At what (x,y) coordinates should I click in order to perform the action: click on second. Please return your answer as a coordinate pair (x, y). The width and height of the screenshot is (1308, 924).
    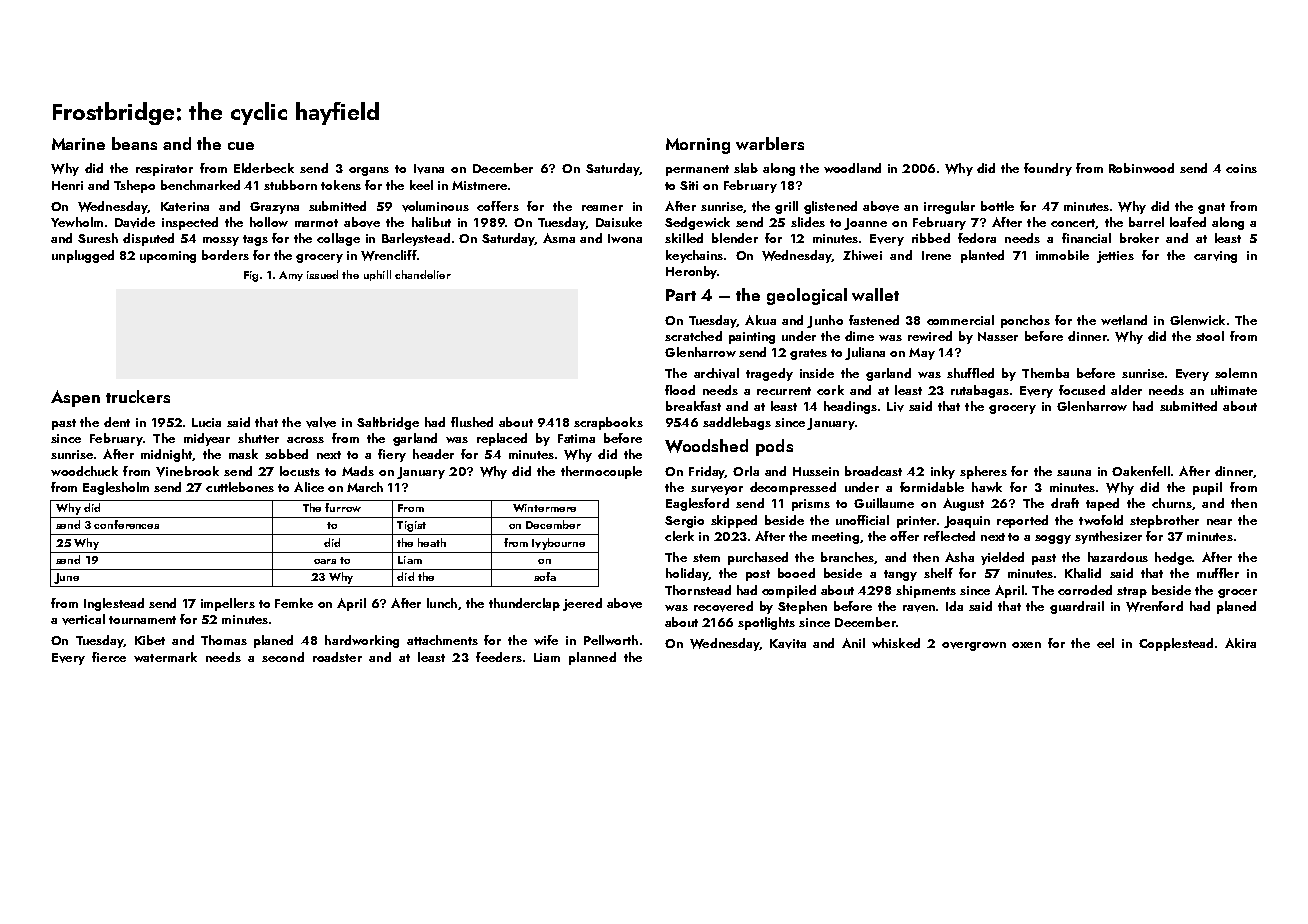
    Looking at the image, I should click on (283, 657).
